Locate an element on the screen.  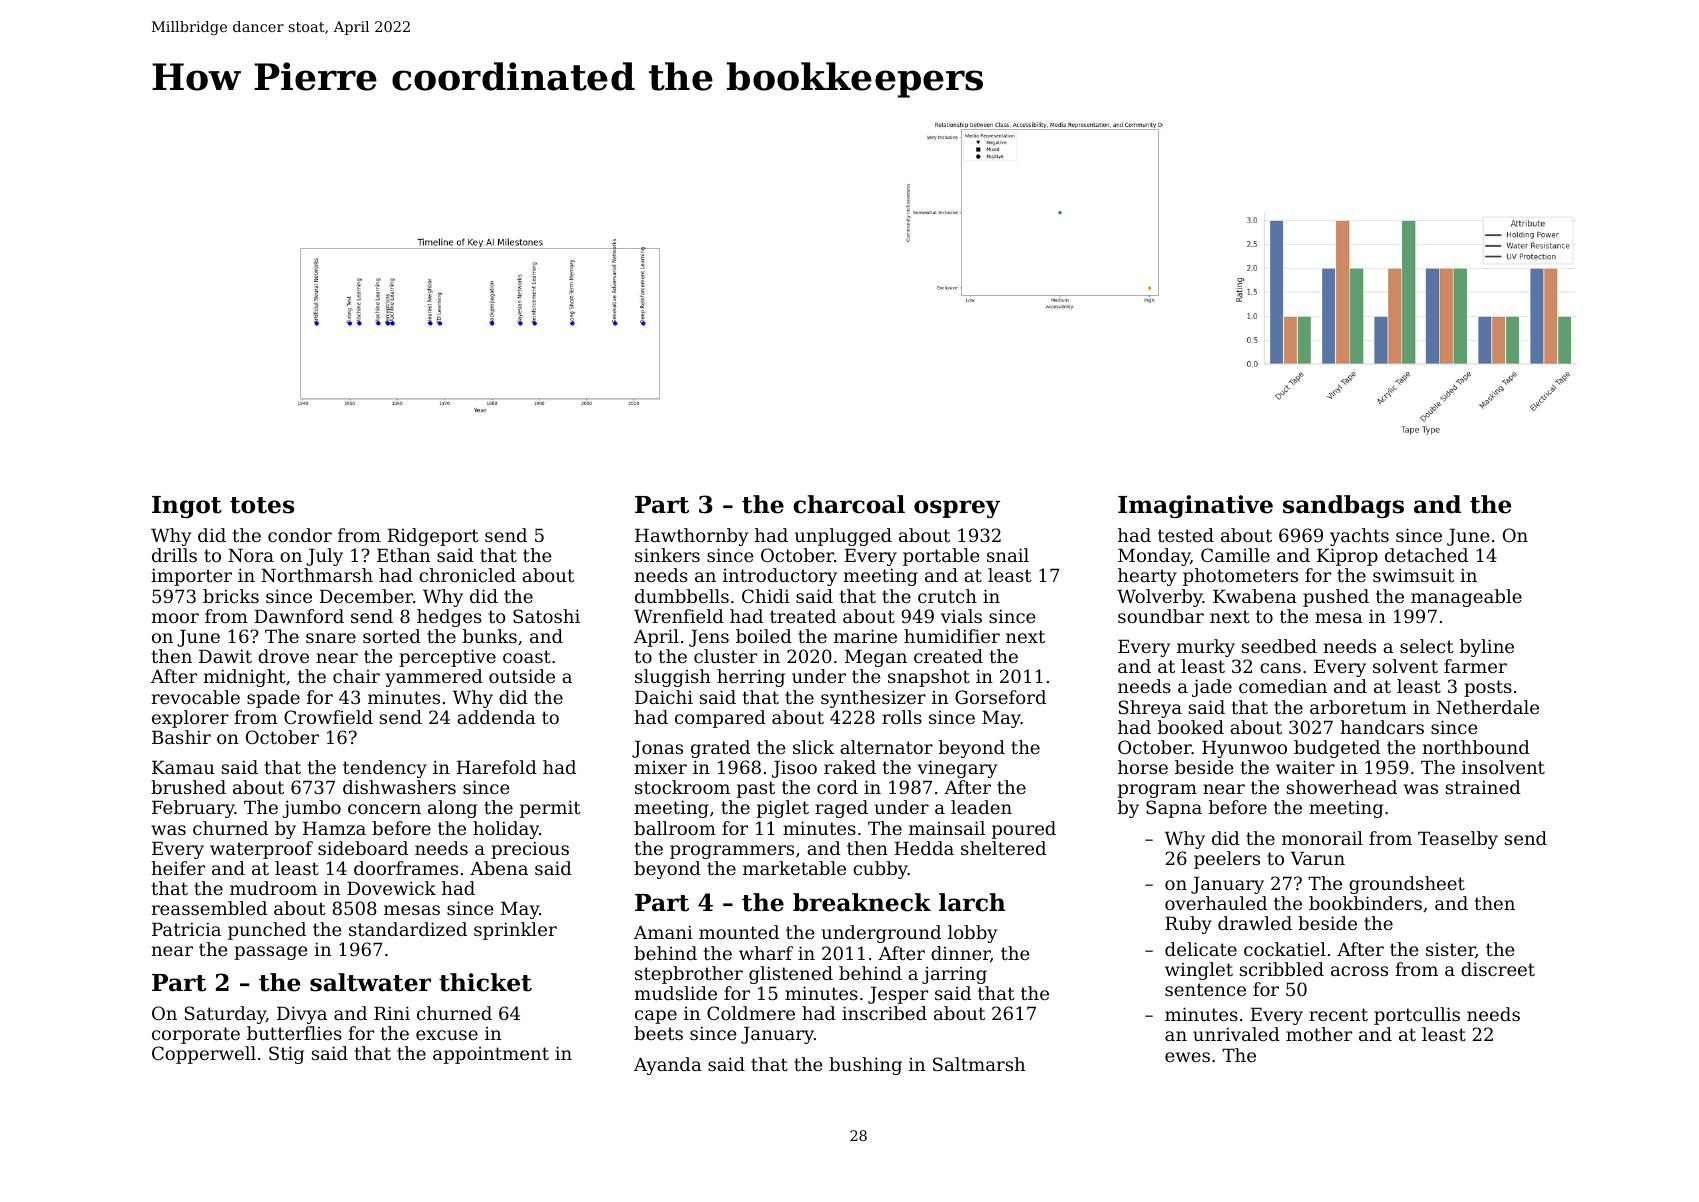
soundbar is located at coordinates (1161, 616).
